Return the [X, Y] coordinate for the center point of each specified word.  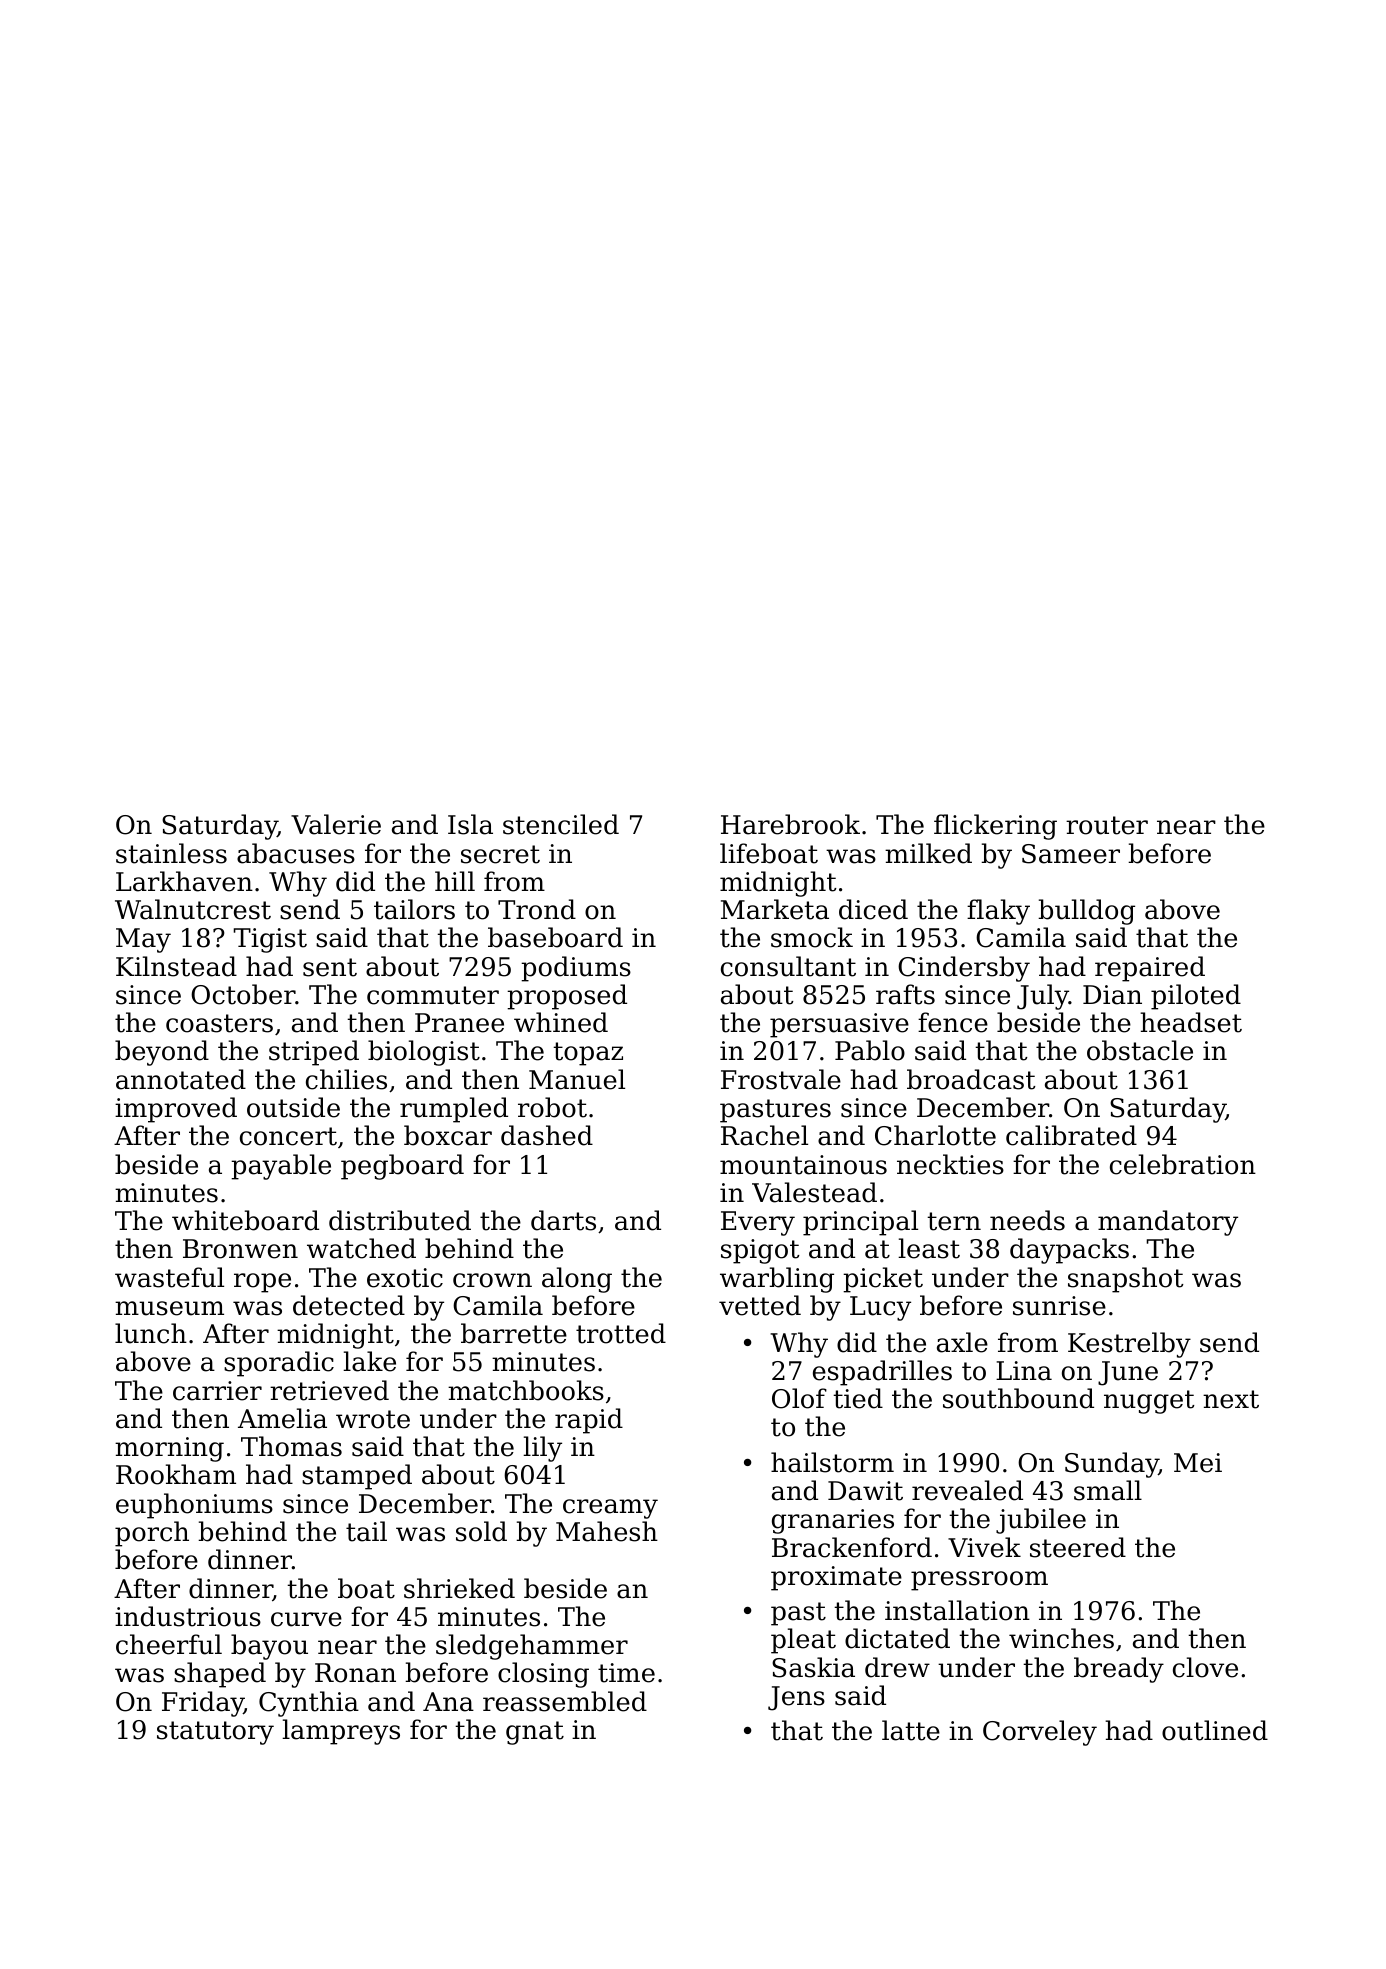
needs [1027, 1220]
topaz [588, 1054]
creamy [610, 1509]
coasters [219, 1023]
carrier [217, 1391]
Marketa [775, 909]
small [1108, 1490]
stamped [357, 1477]
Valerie [336, 824]
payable [281, 1167]
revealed [967, 1490]
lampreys [341, 1732]
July [1043, 997]
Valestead [814, 1192]
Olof [799, 1398]
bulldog [1086, 912]
